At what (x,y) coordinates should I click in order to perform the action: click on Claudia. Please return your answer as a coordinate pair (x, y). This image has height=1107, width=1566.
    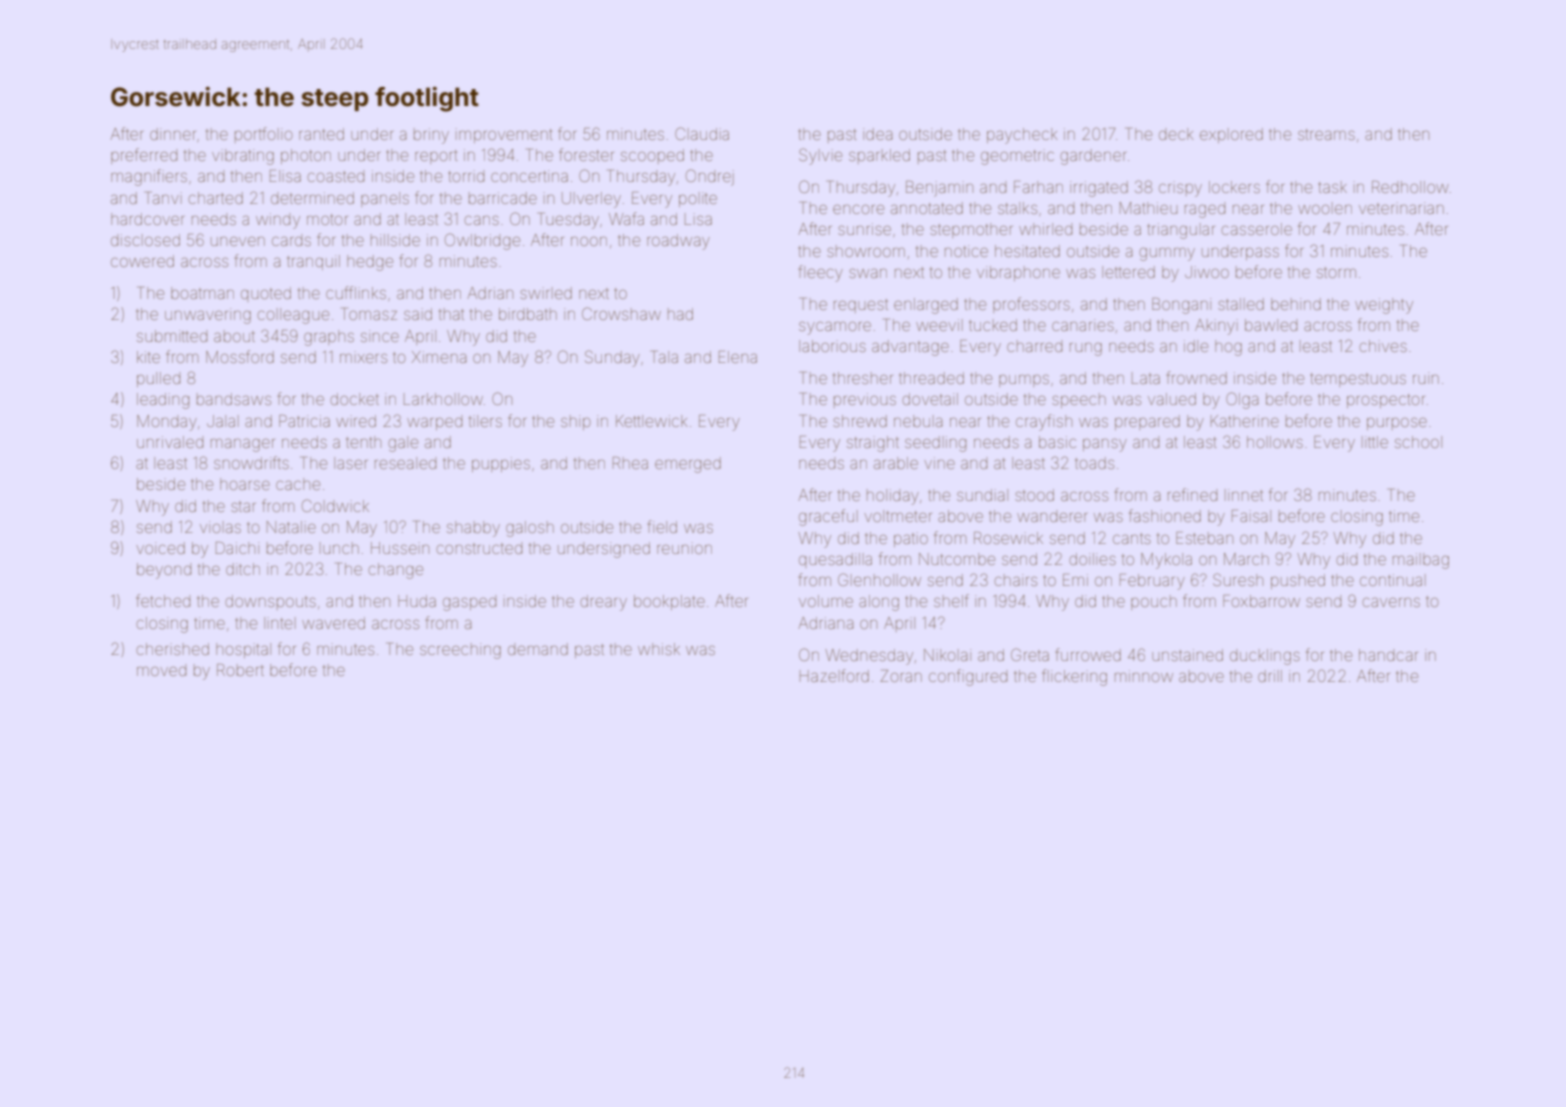
    Looking at the image, I should click on (702, 133).
